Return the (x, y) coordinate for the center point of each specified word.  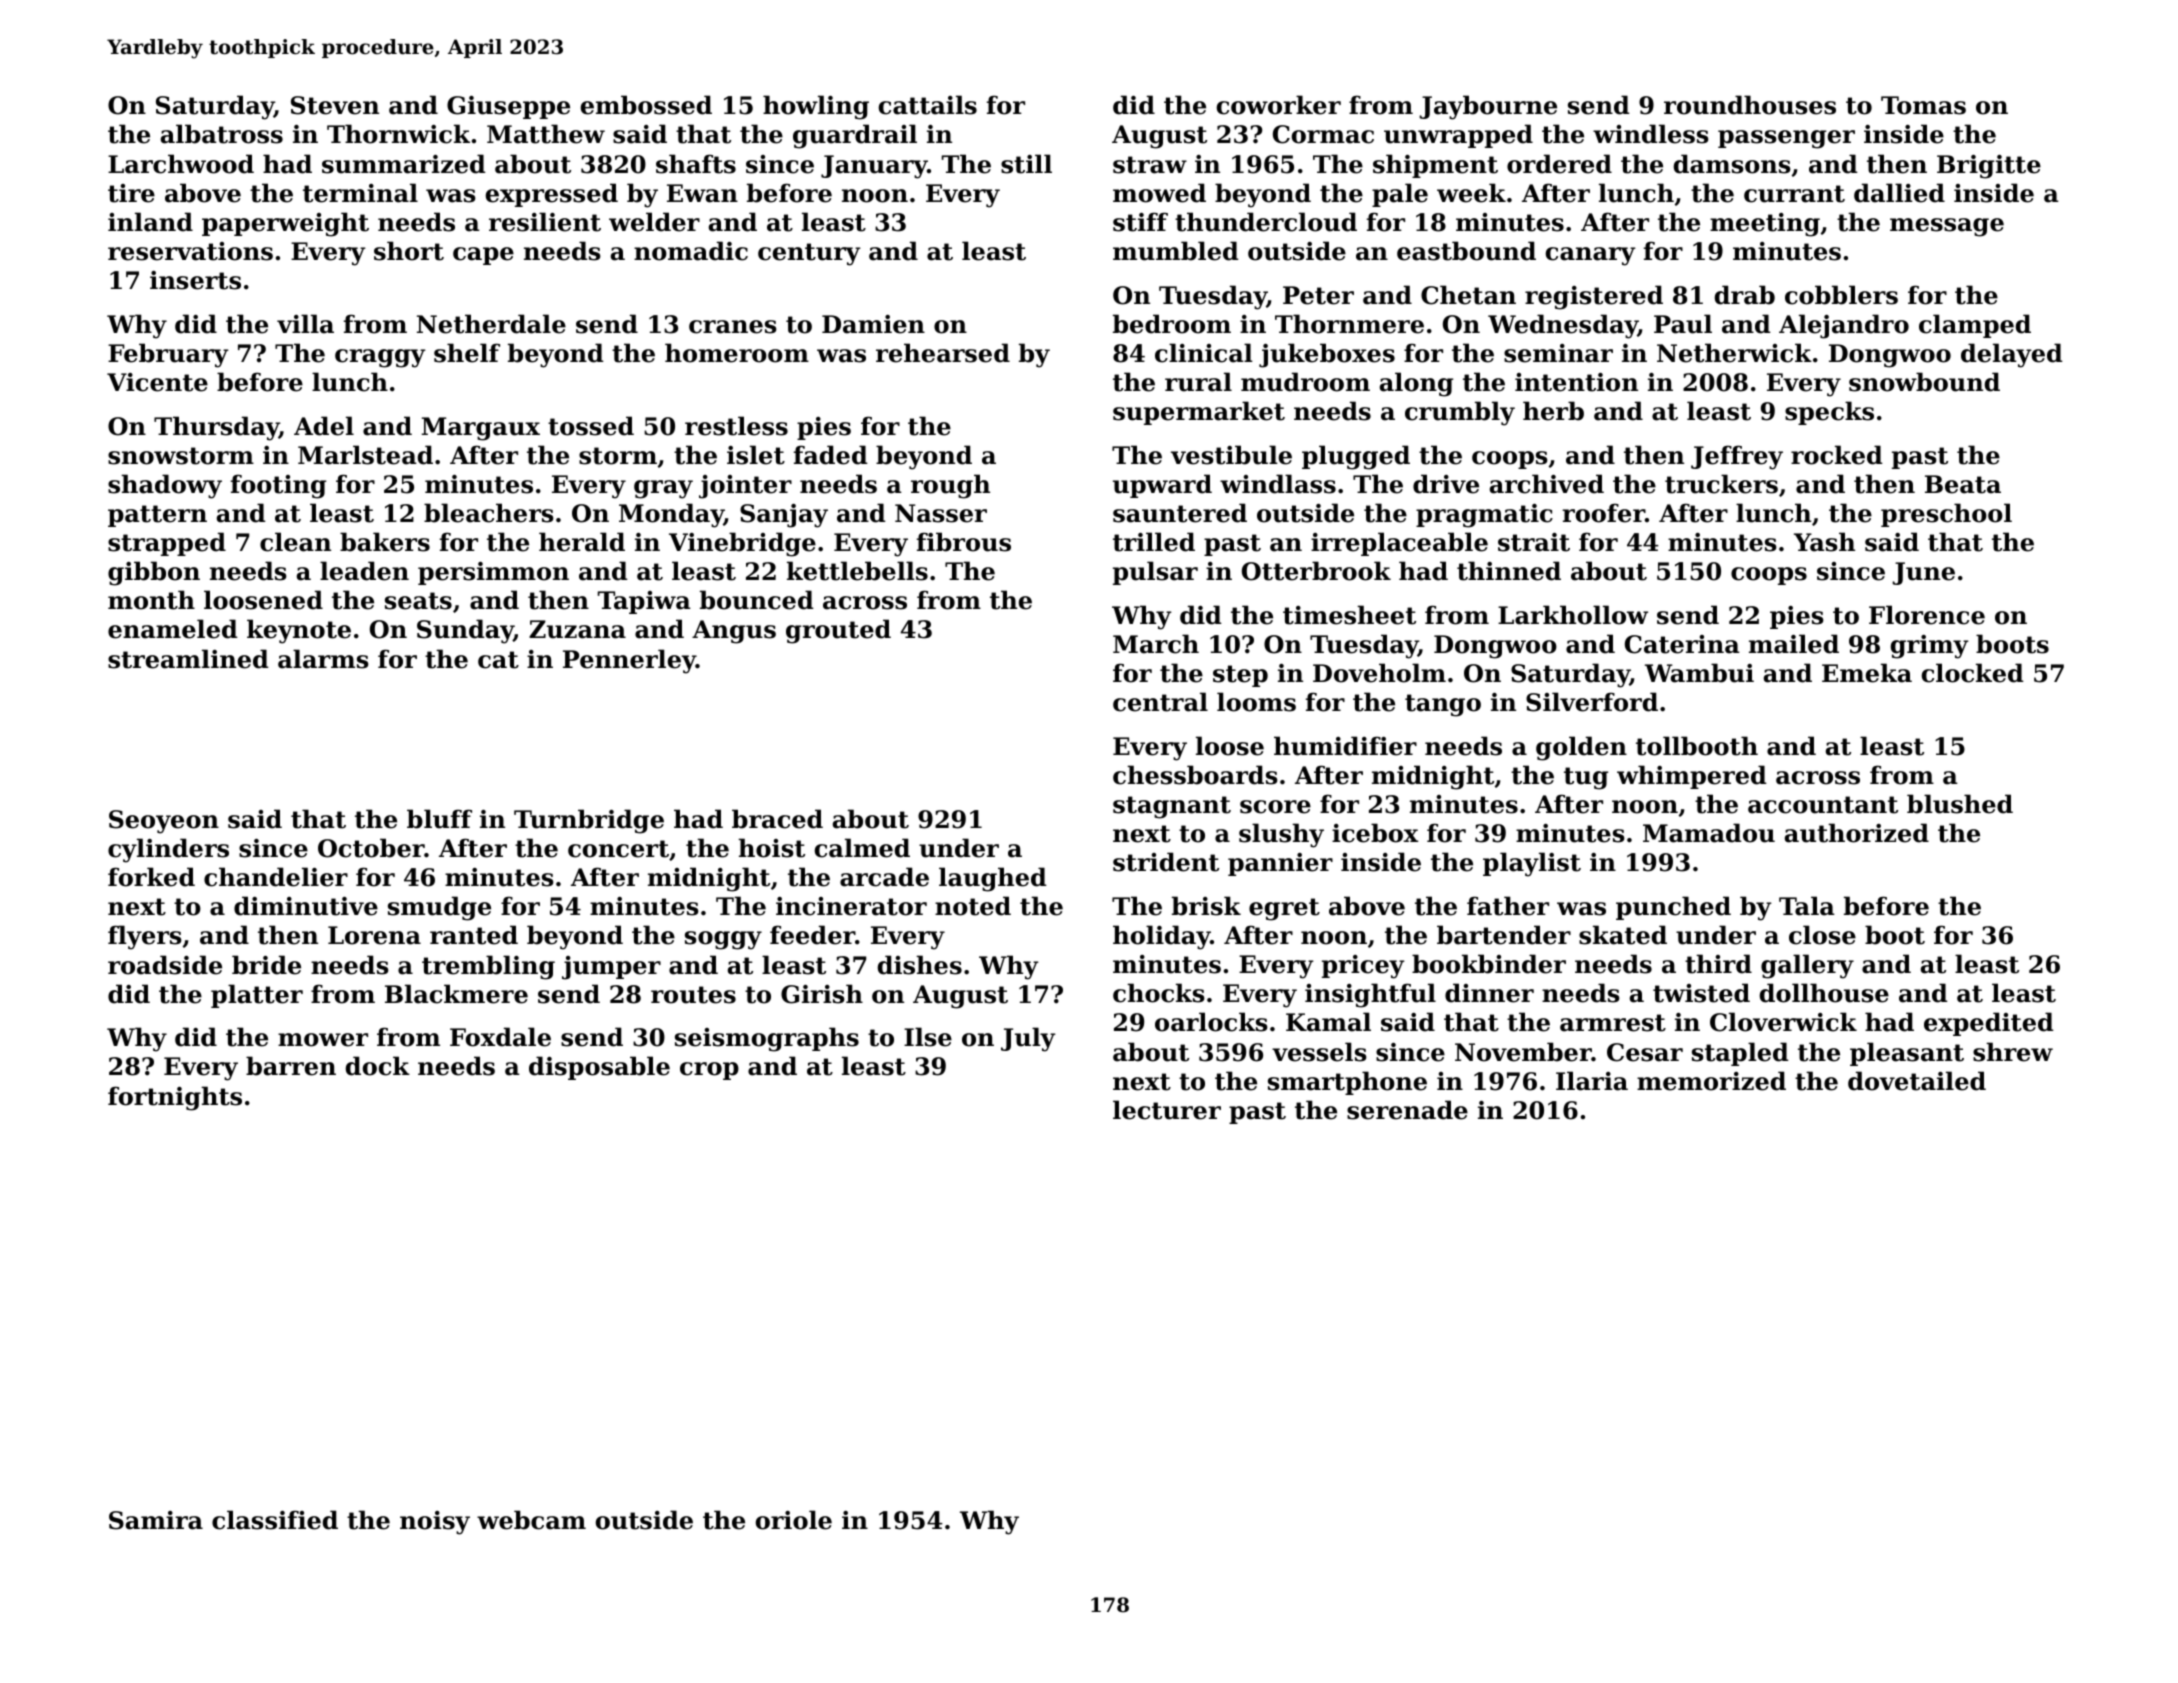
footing (278, 486)
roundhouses (1750, 105)
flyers (145, 937)
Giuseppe (508, 107)
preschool (1946, 515)
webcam (531, 1520)
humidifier (1345, 746)
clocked (1973, 673)
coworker (1279, 105)
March (1156, 644)
